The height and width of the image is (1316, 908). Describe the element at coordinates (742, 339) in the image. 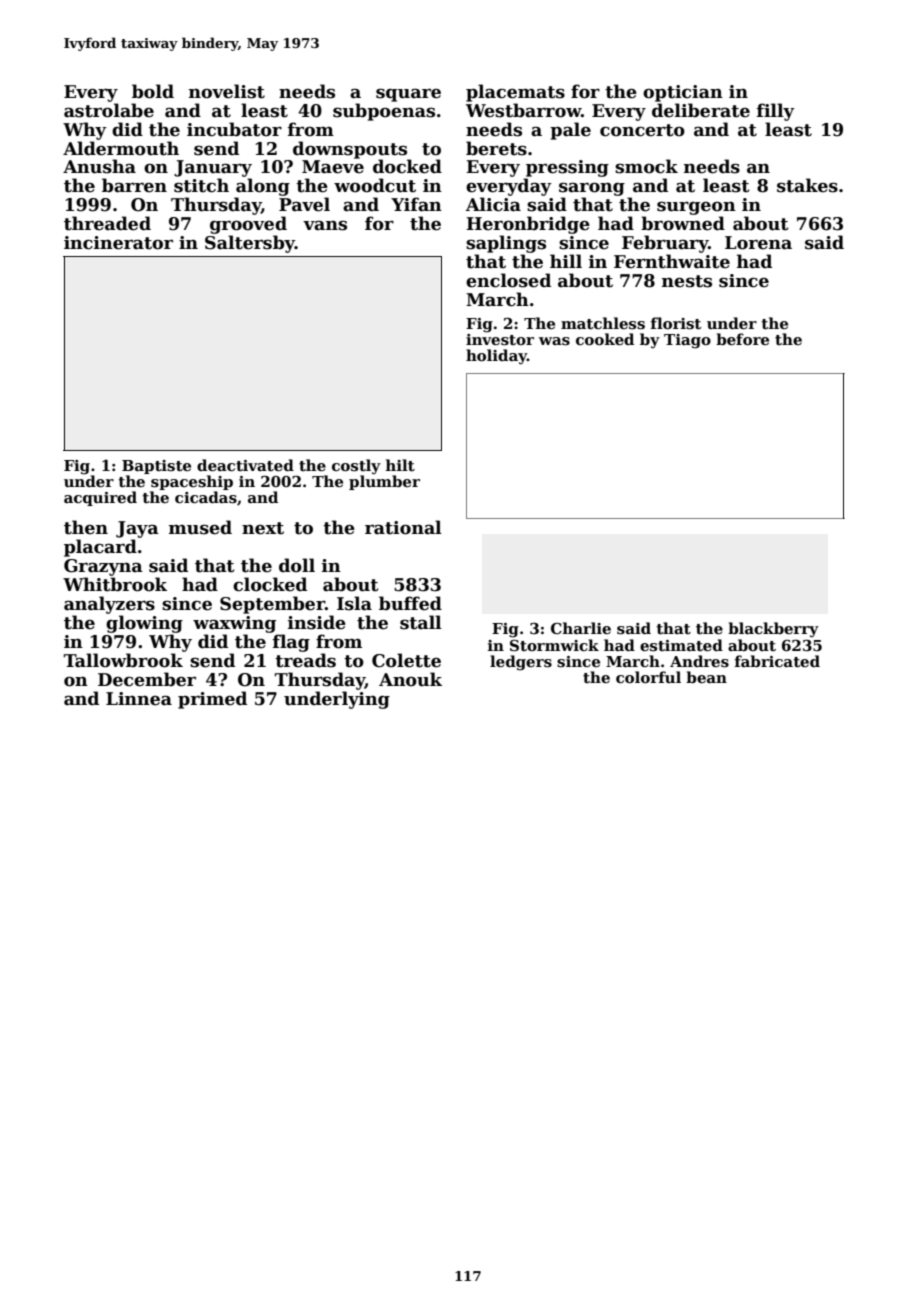

I see `before` at that location.
